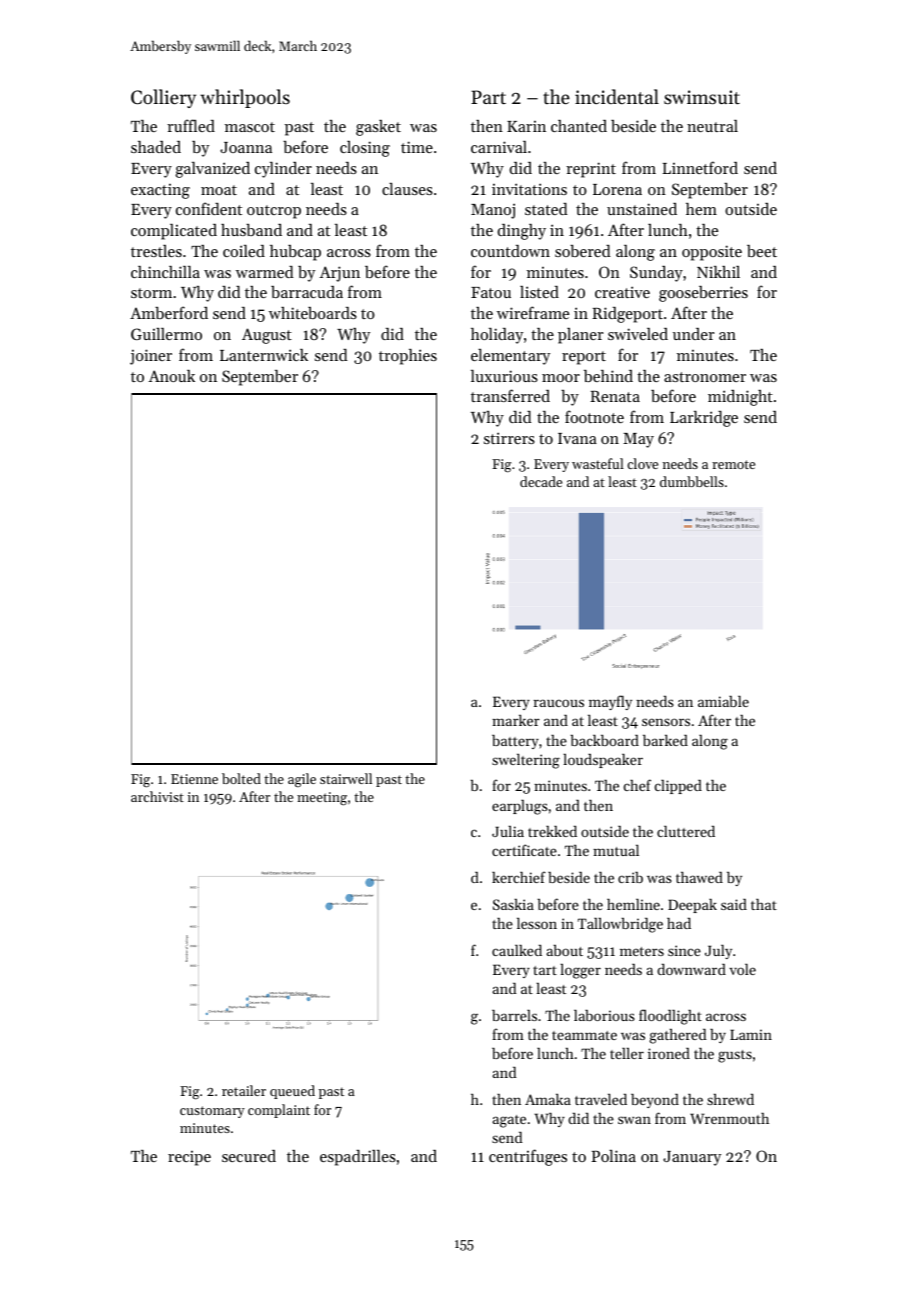  I want to click on barrels, so click(514, 1015).
